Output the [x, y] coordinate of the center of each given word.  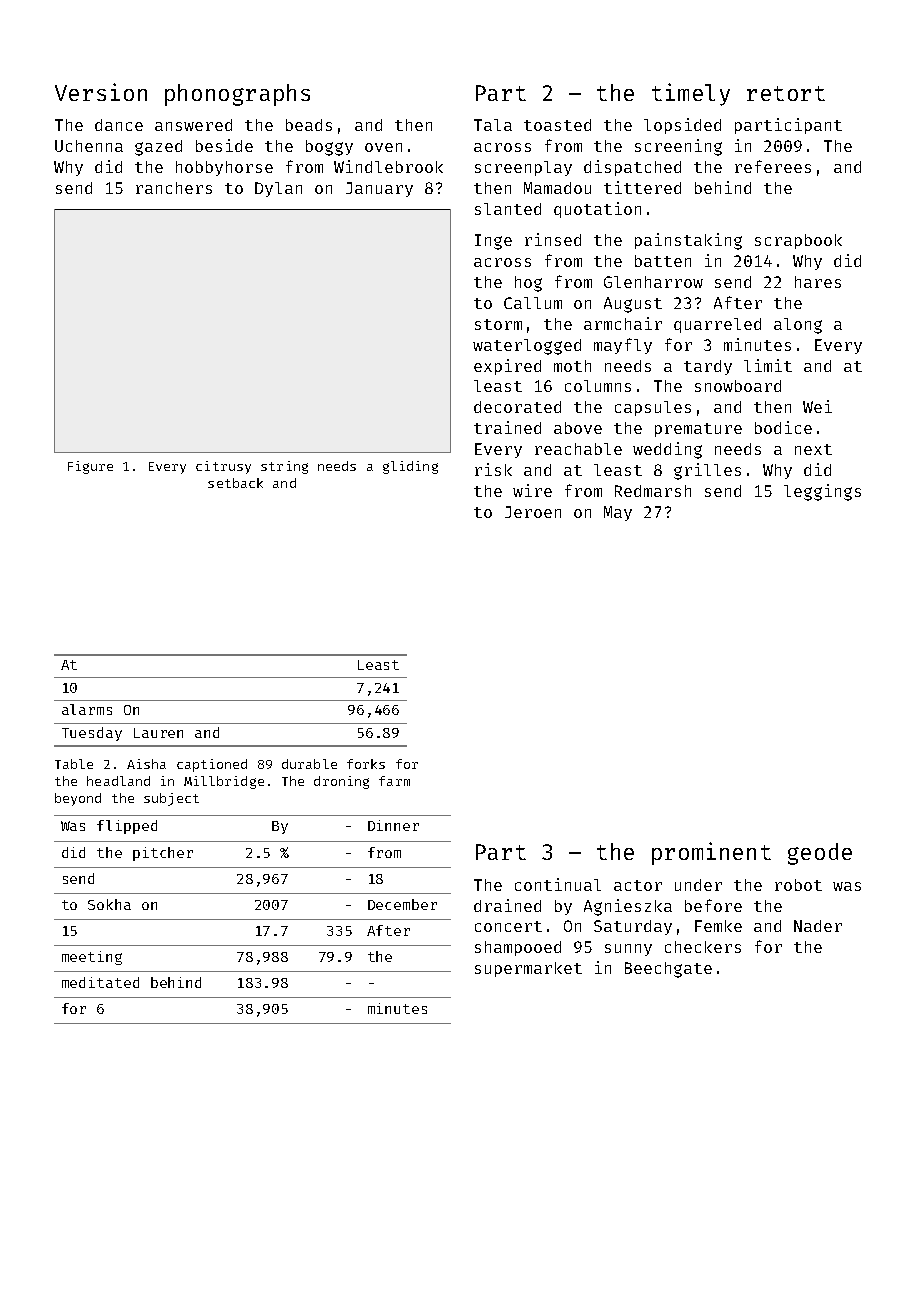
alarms [87, 709]
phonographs [237, 95]
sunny [628, 950]
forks [366, 764]
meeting [92, 958]
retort [786, 93]
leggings [822, 492]
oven [383, 147]
